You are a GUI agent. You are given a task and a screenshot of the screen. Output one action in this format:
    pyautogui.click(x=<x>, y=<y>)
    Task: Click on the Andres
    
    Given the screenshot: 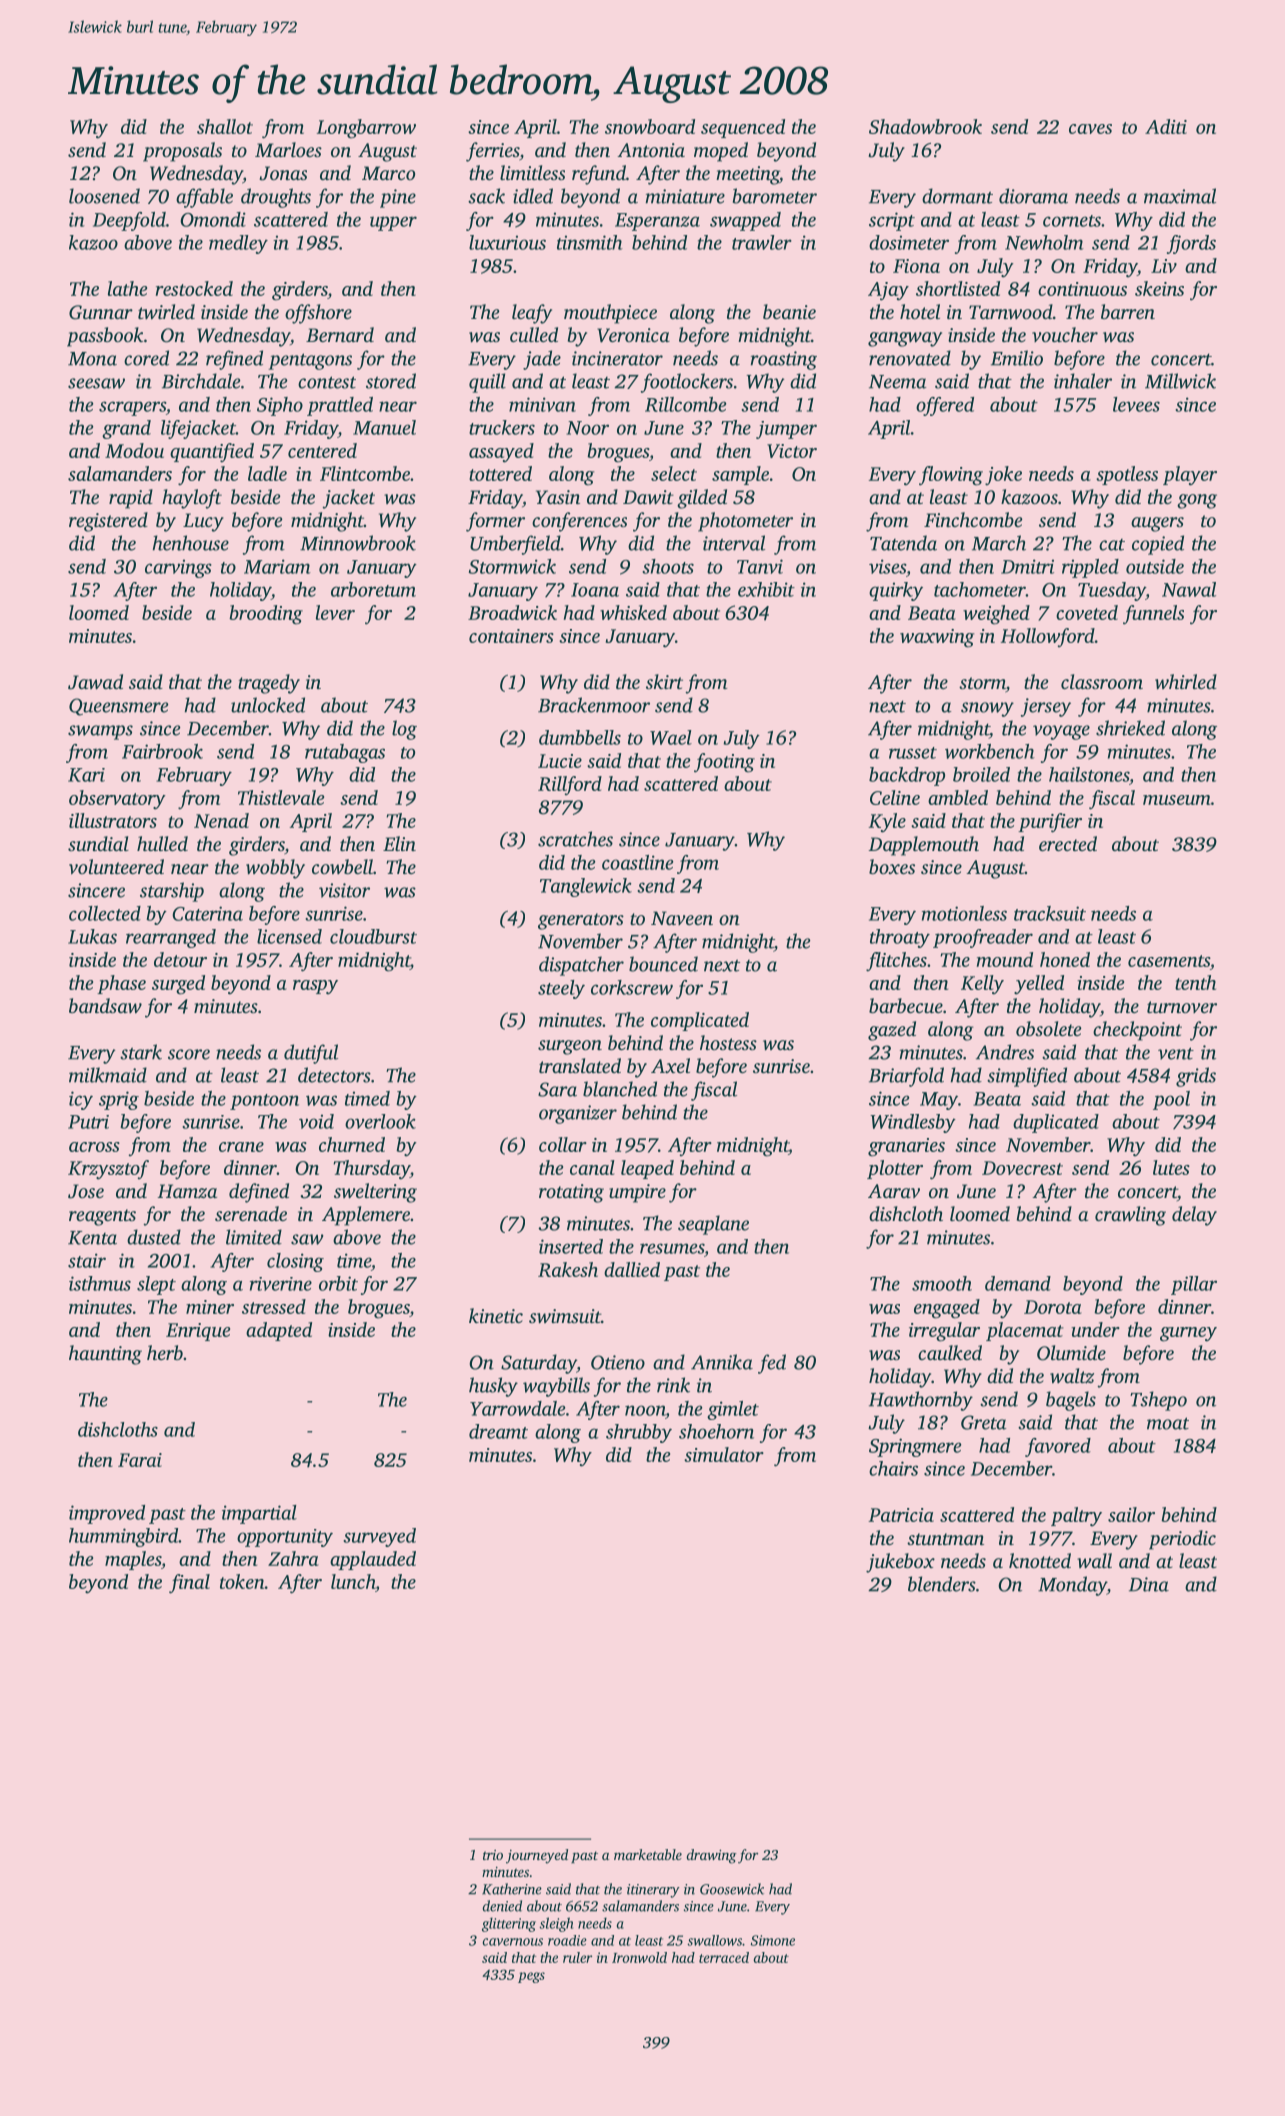 What is the action you would take?
    pyautogui.click(x=1005, y=1052)
